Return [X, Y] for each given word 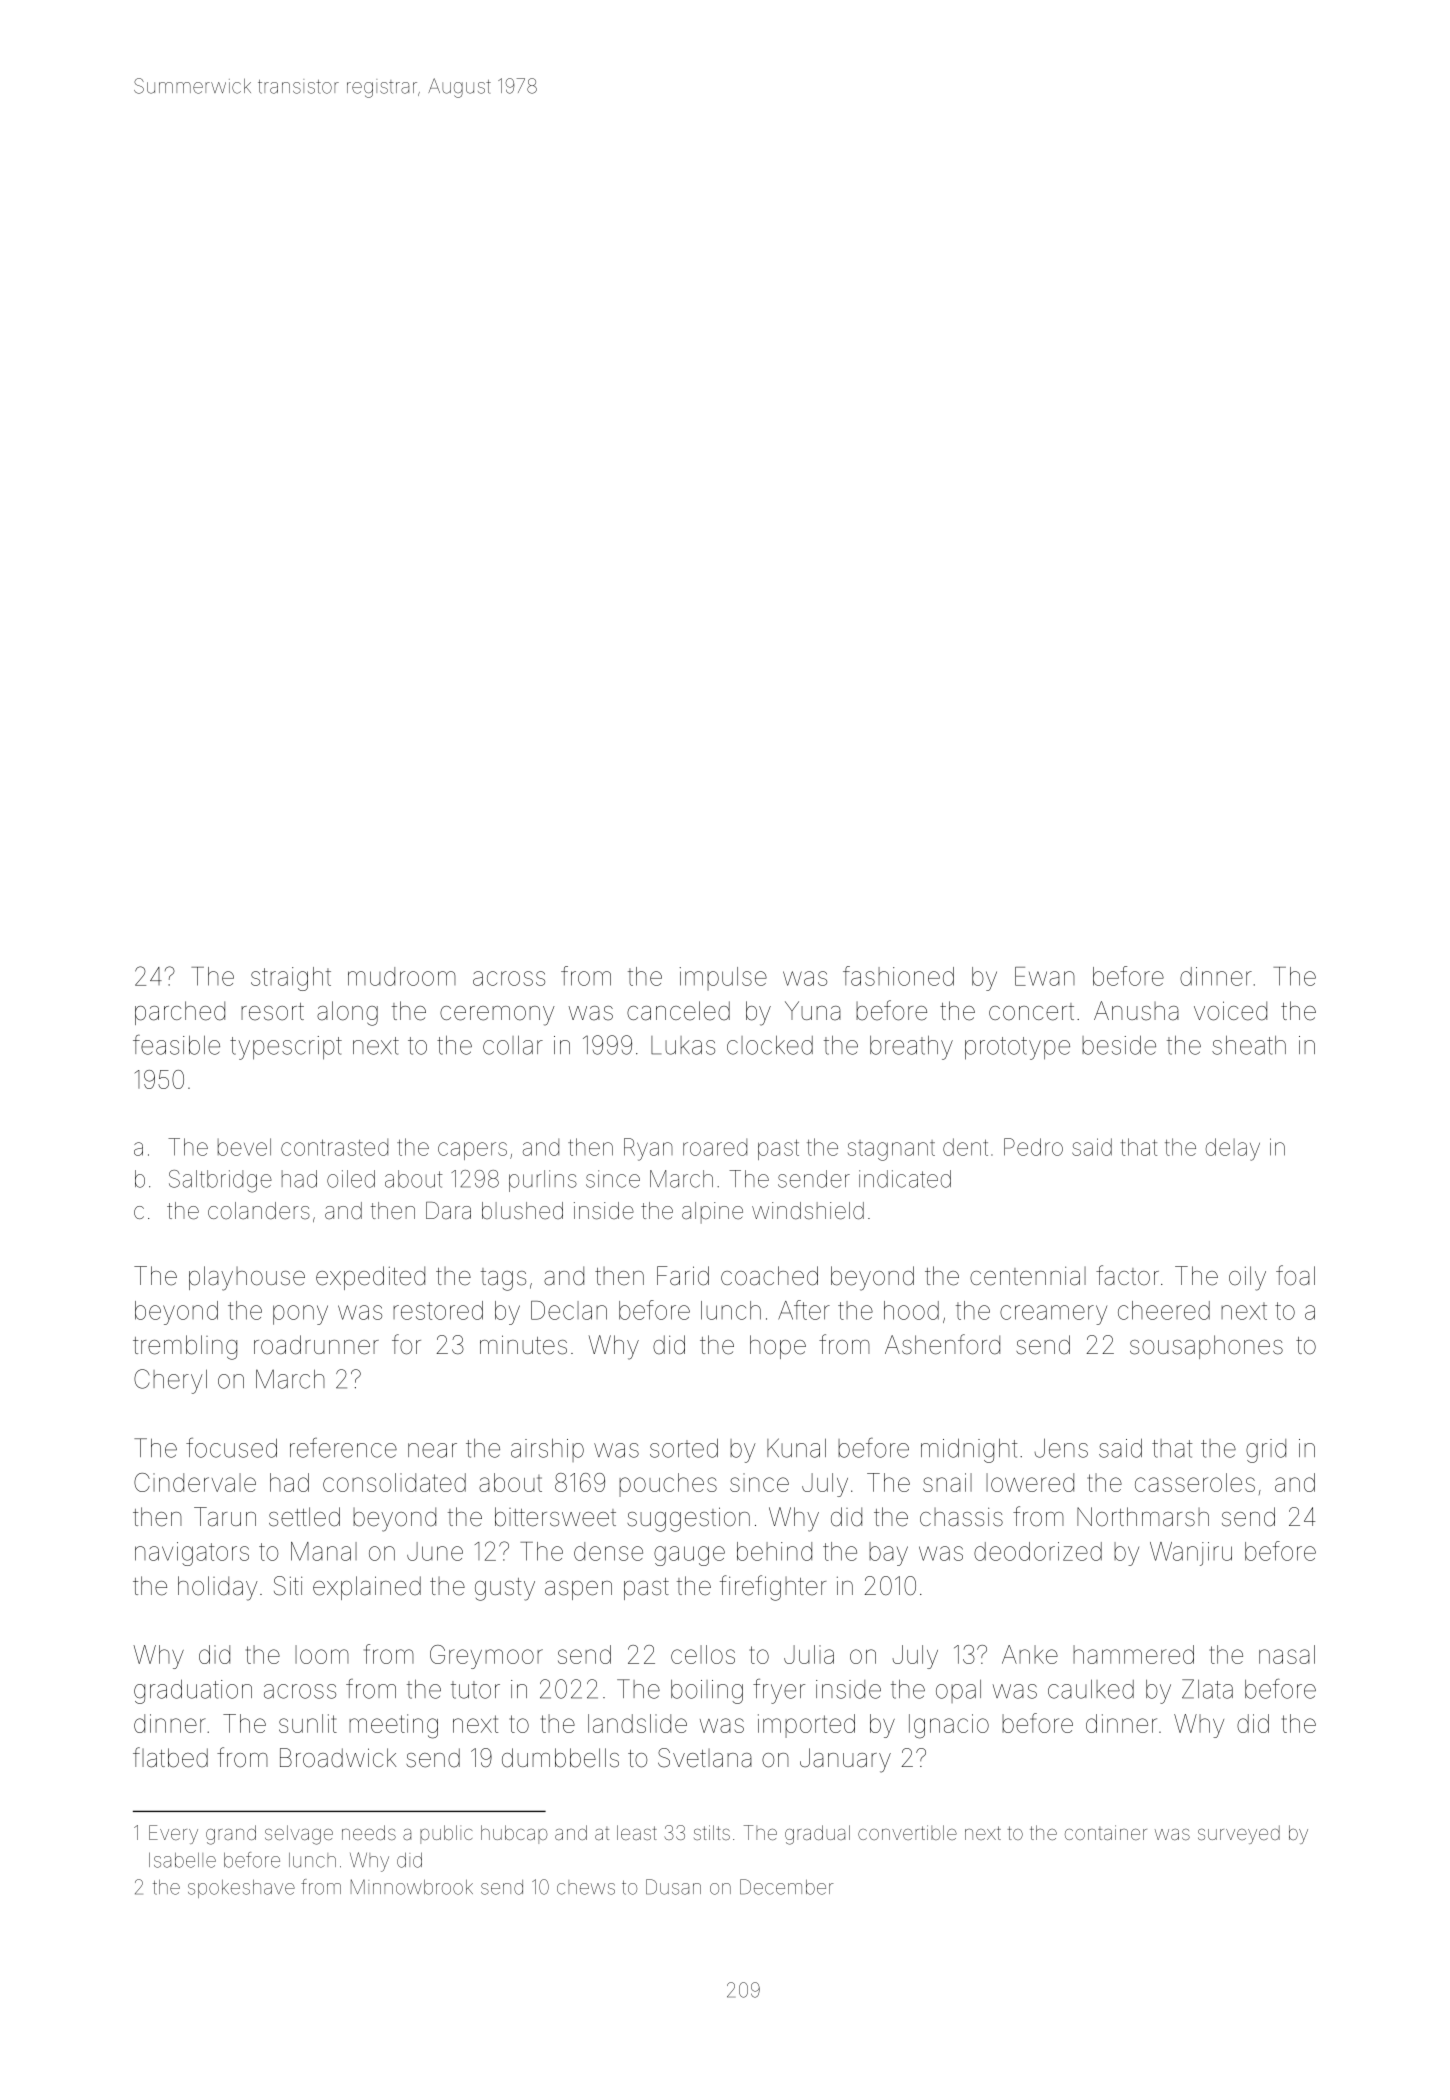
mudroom [402, 976]
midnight [969, 1450]
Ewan [1045, 976]
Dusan [673, 1887]
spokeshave [241, 1889]
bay [888, 1554]
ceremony [497, 1016]
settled [304, 1517]
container [1106, 1832]
